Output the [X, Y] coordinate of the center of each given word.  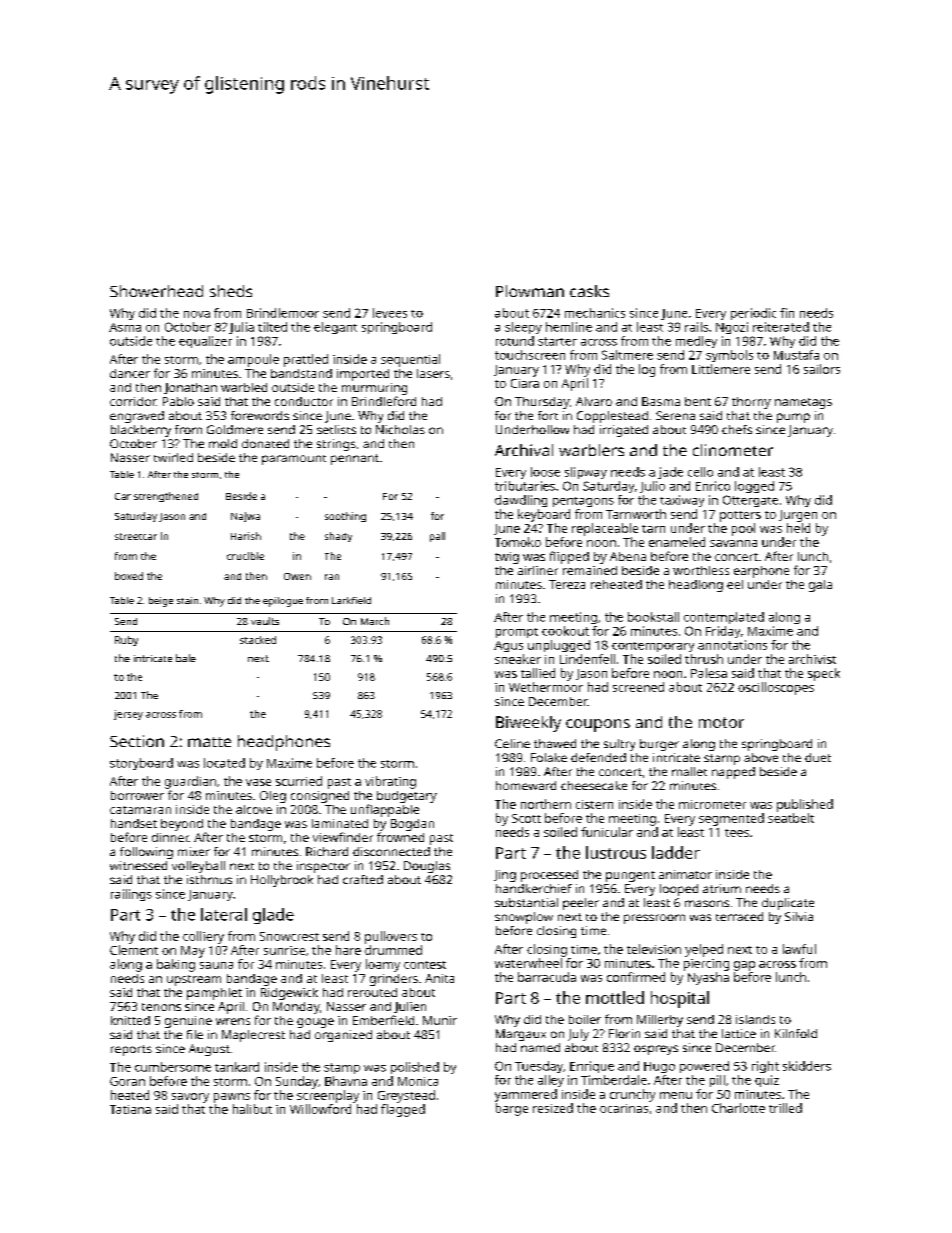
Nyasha [708, 978]
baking [176, 965]
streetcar [136, 536]
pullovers [391, 937]
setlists [336, 429]
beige [161, 602]
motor [721, 722]
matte [209, 742]
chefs [737, 429]
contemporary [653, 647]
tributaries [525, 486]
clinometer [733, 450]
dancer [130, 373]
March [375, 621]
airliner [538, 570]
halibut [252, 1109]
